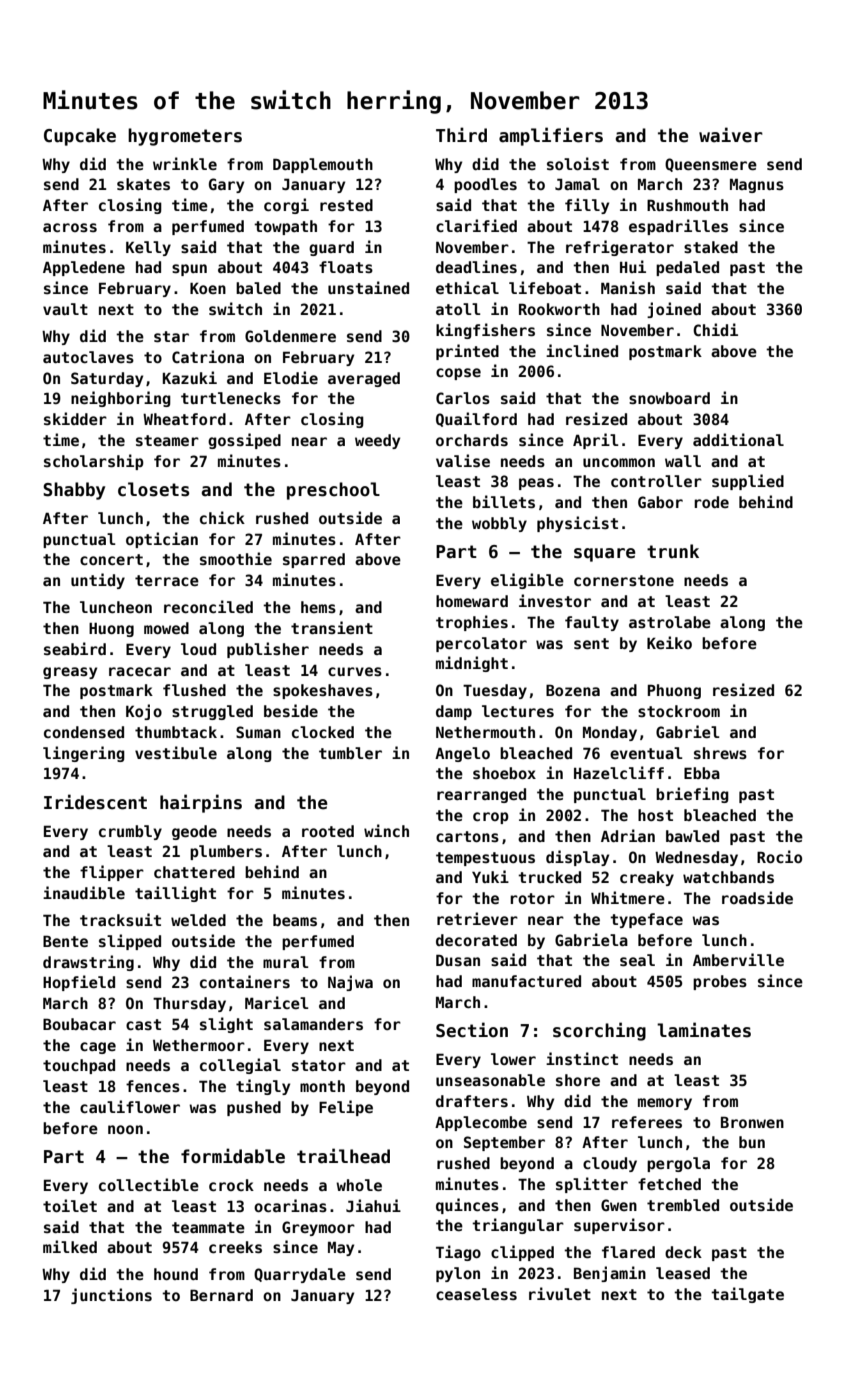 The width and height of the screenshot is (849, 1400). Describe the element at coordinates (485, 185) in the screenshot. I see `poodles` at that location.
